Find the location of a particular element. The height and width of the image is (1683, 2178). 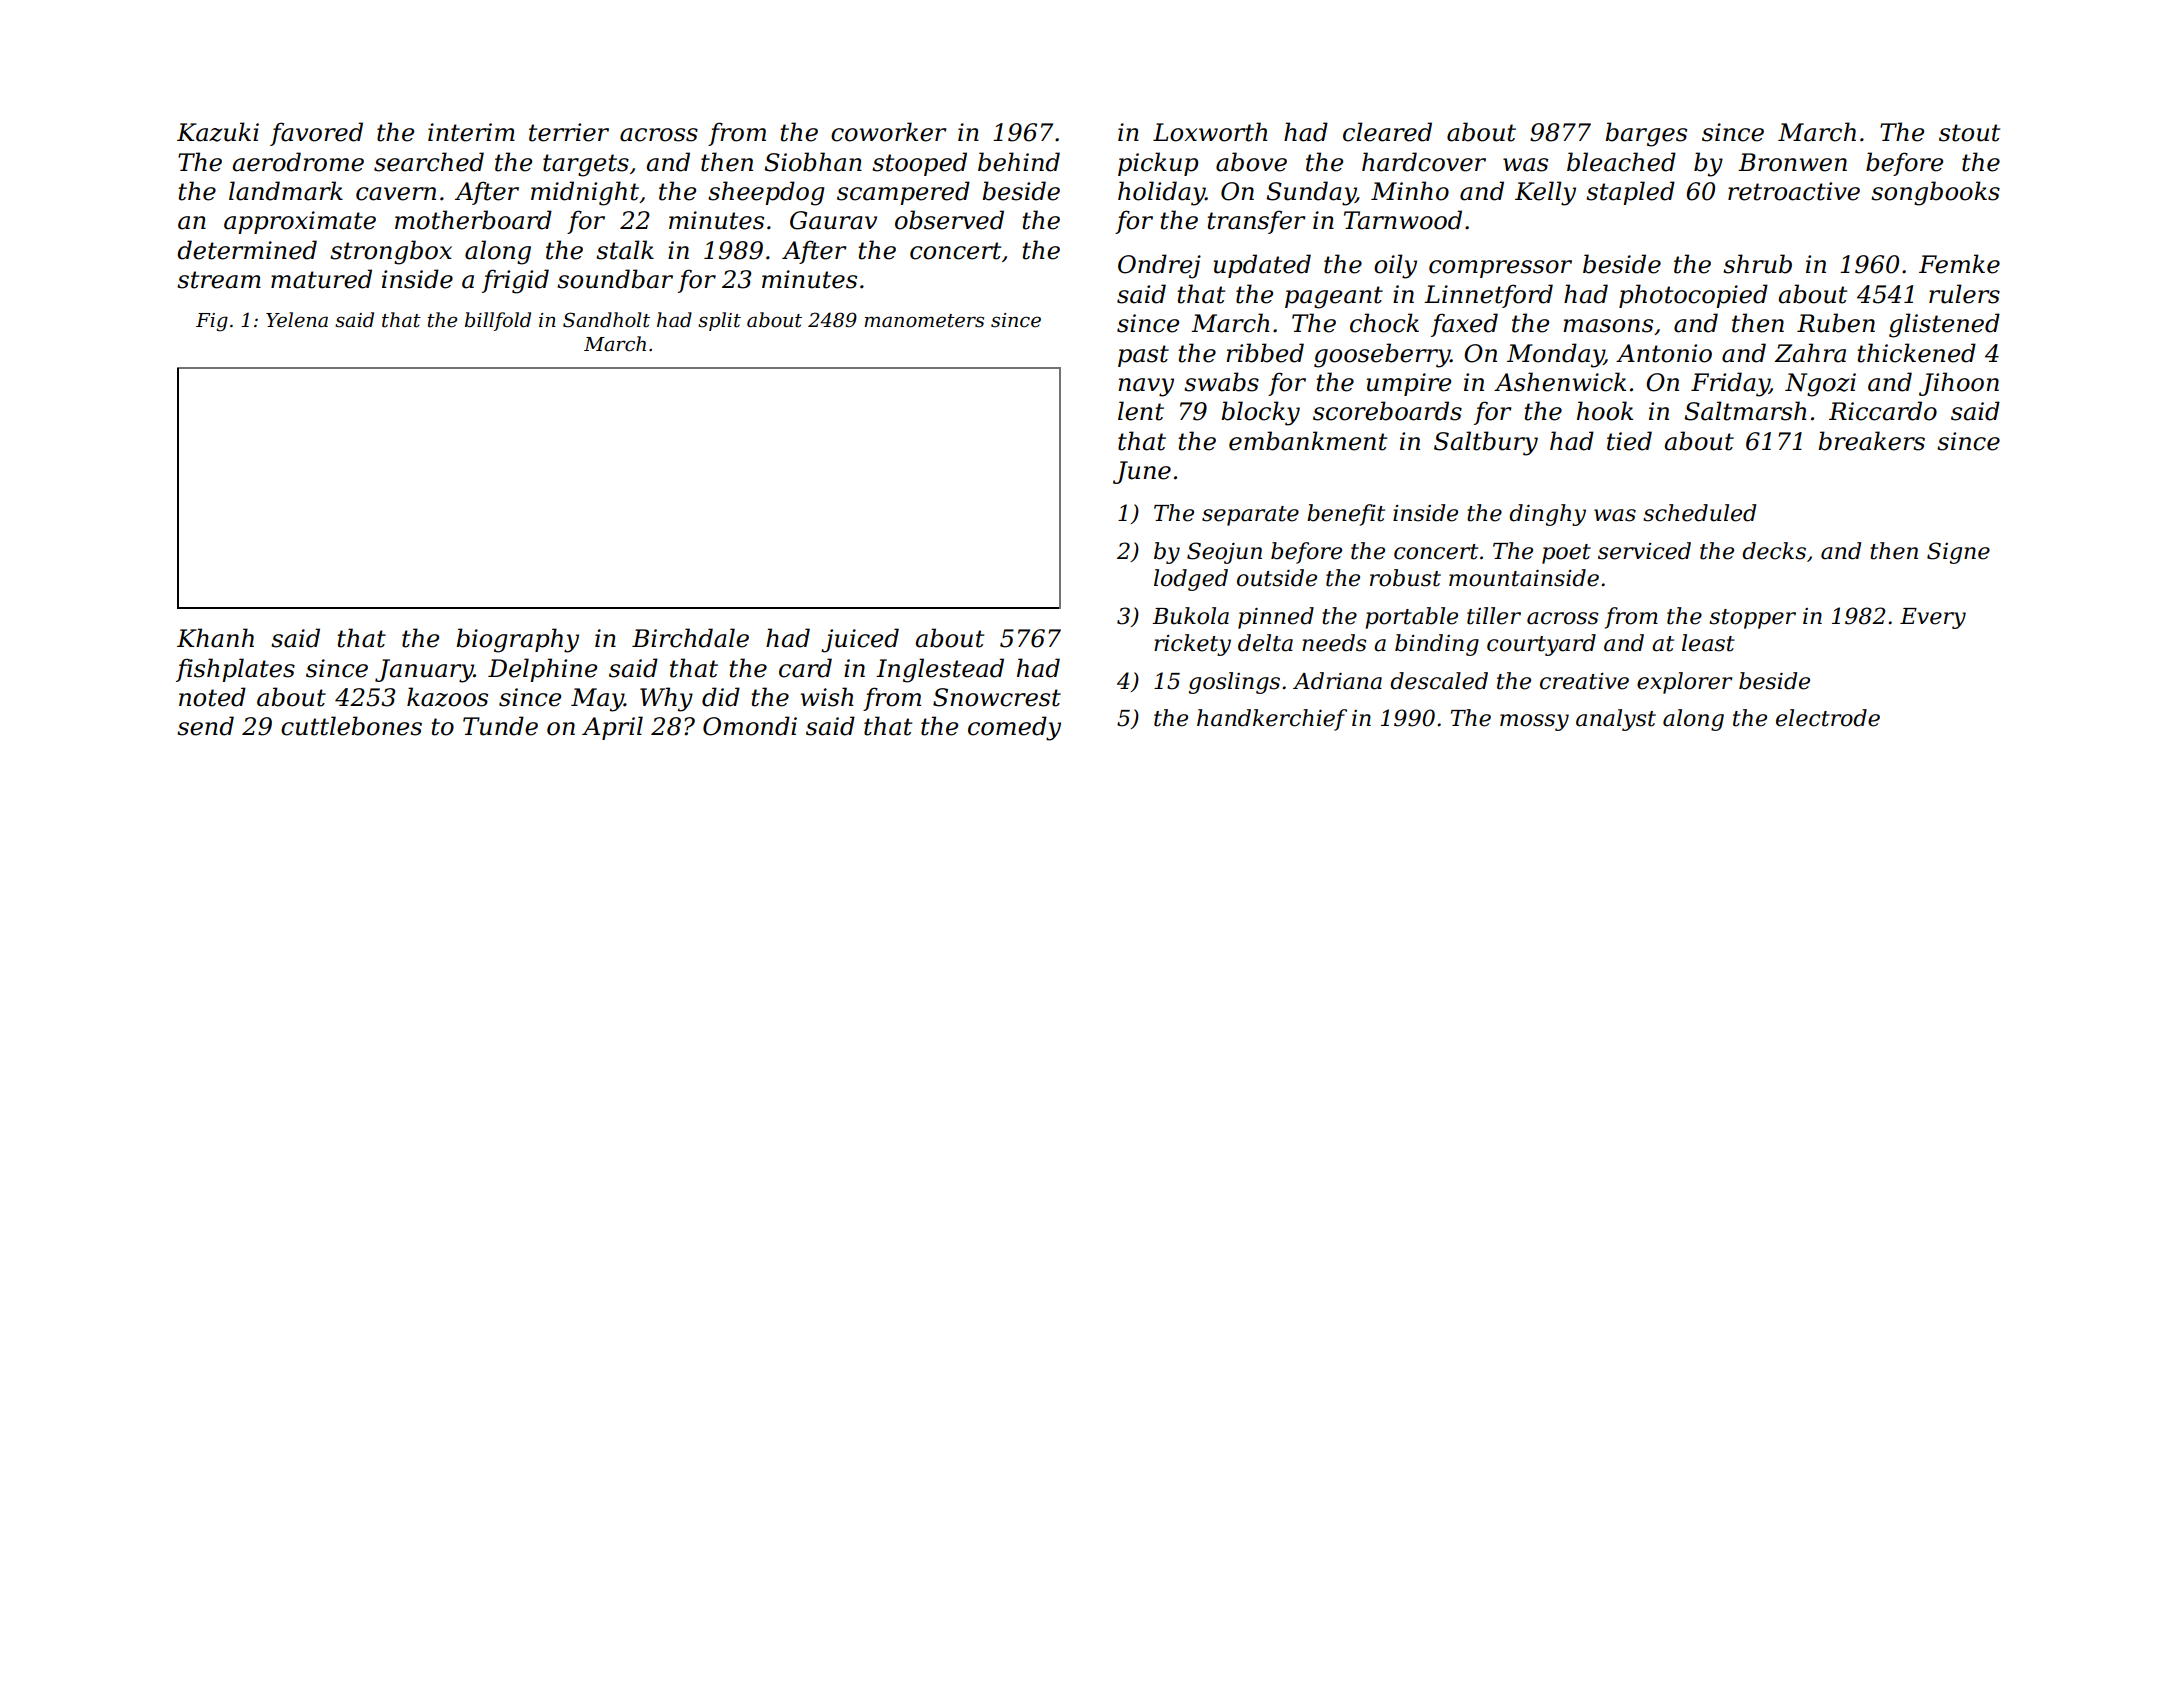

stream is located at coordinates (219, 280).
